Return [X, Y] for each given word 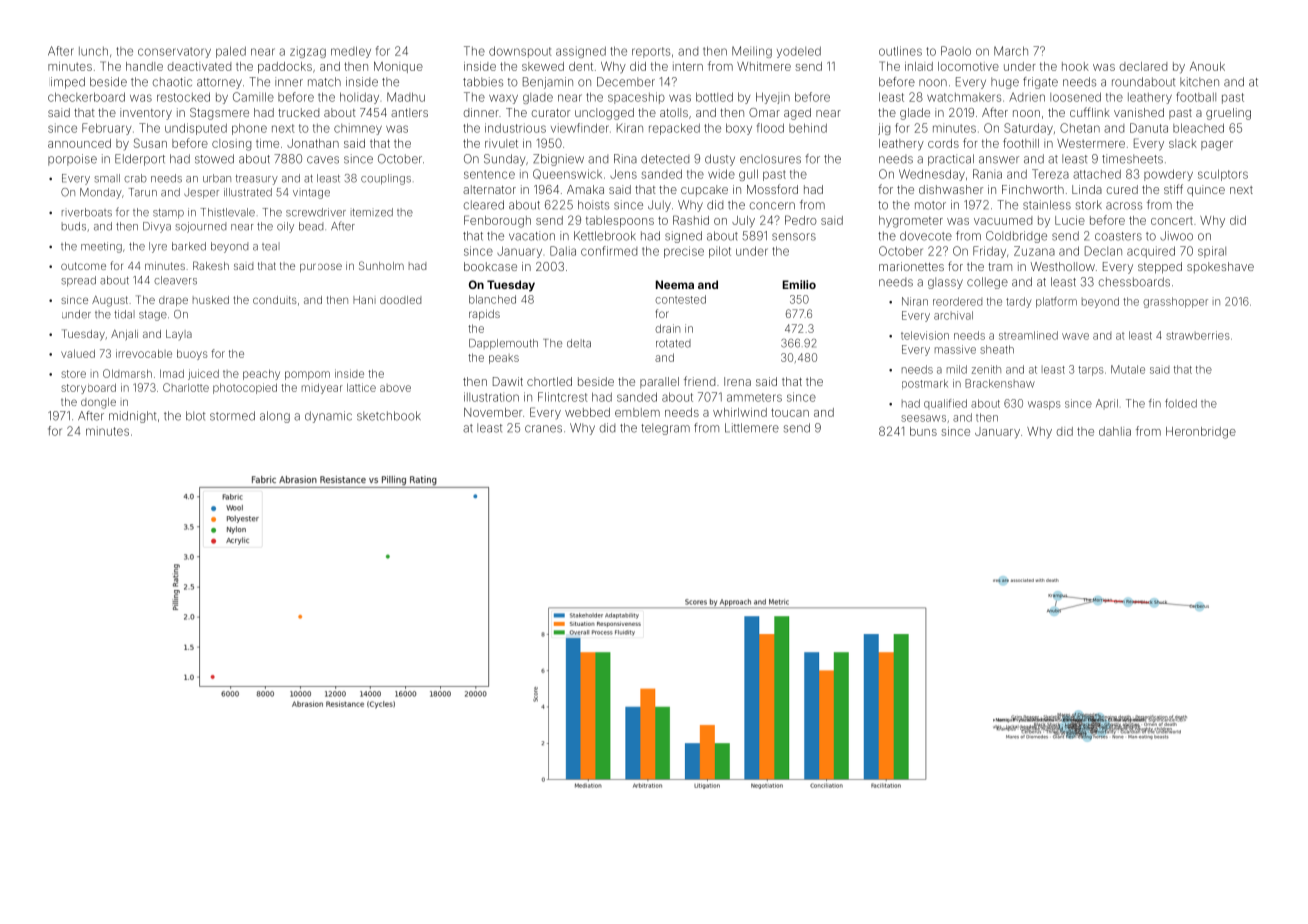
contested [680, 299]
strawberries [1198, 335]
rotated [673, 343]
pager [1217, 146]
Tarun [142, 192]
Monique [398, 67]
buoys [192, 354]
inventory [146, 114]
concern [772, 206]
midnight [133, 417]
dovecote [926, 236]
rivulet [501, 143]
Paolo [956, 51]
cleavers [175, 280]
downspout [520, 52]
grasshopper [1175, 302]
